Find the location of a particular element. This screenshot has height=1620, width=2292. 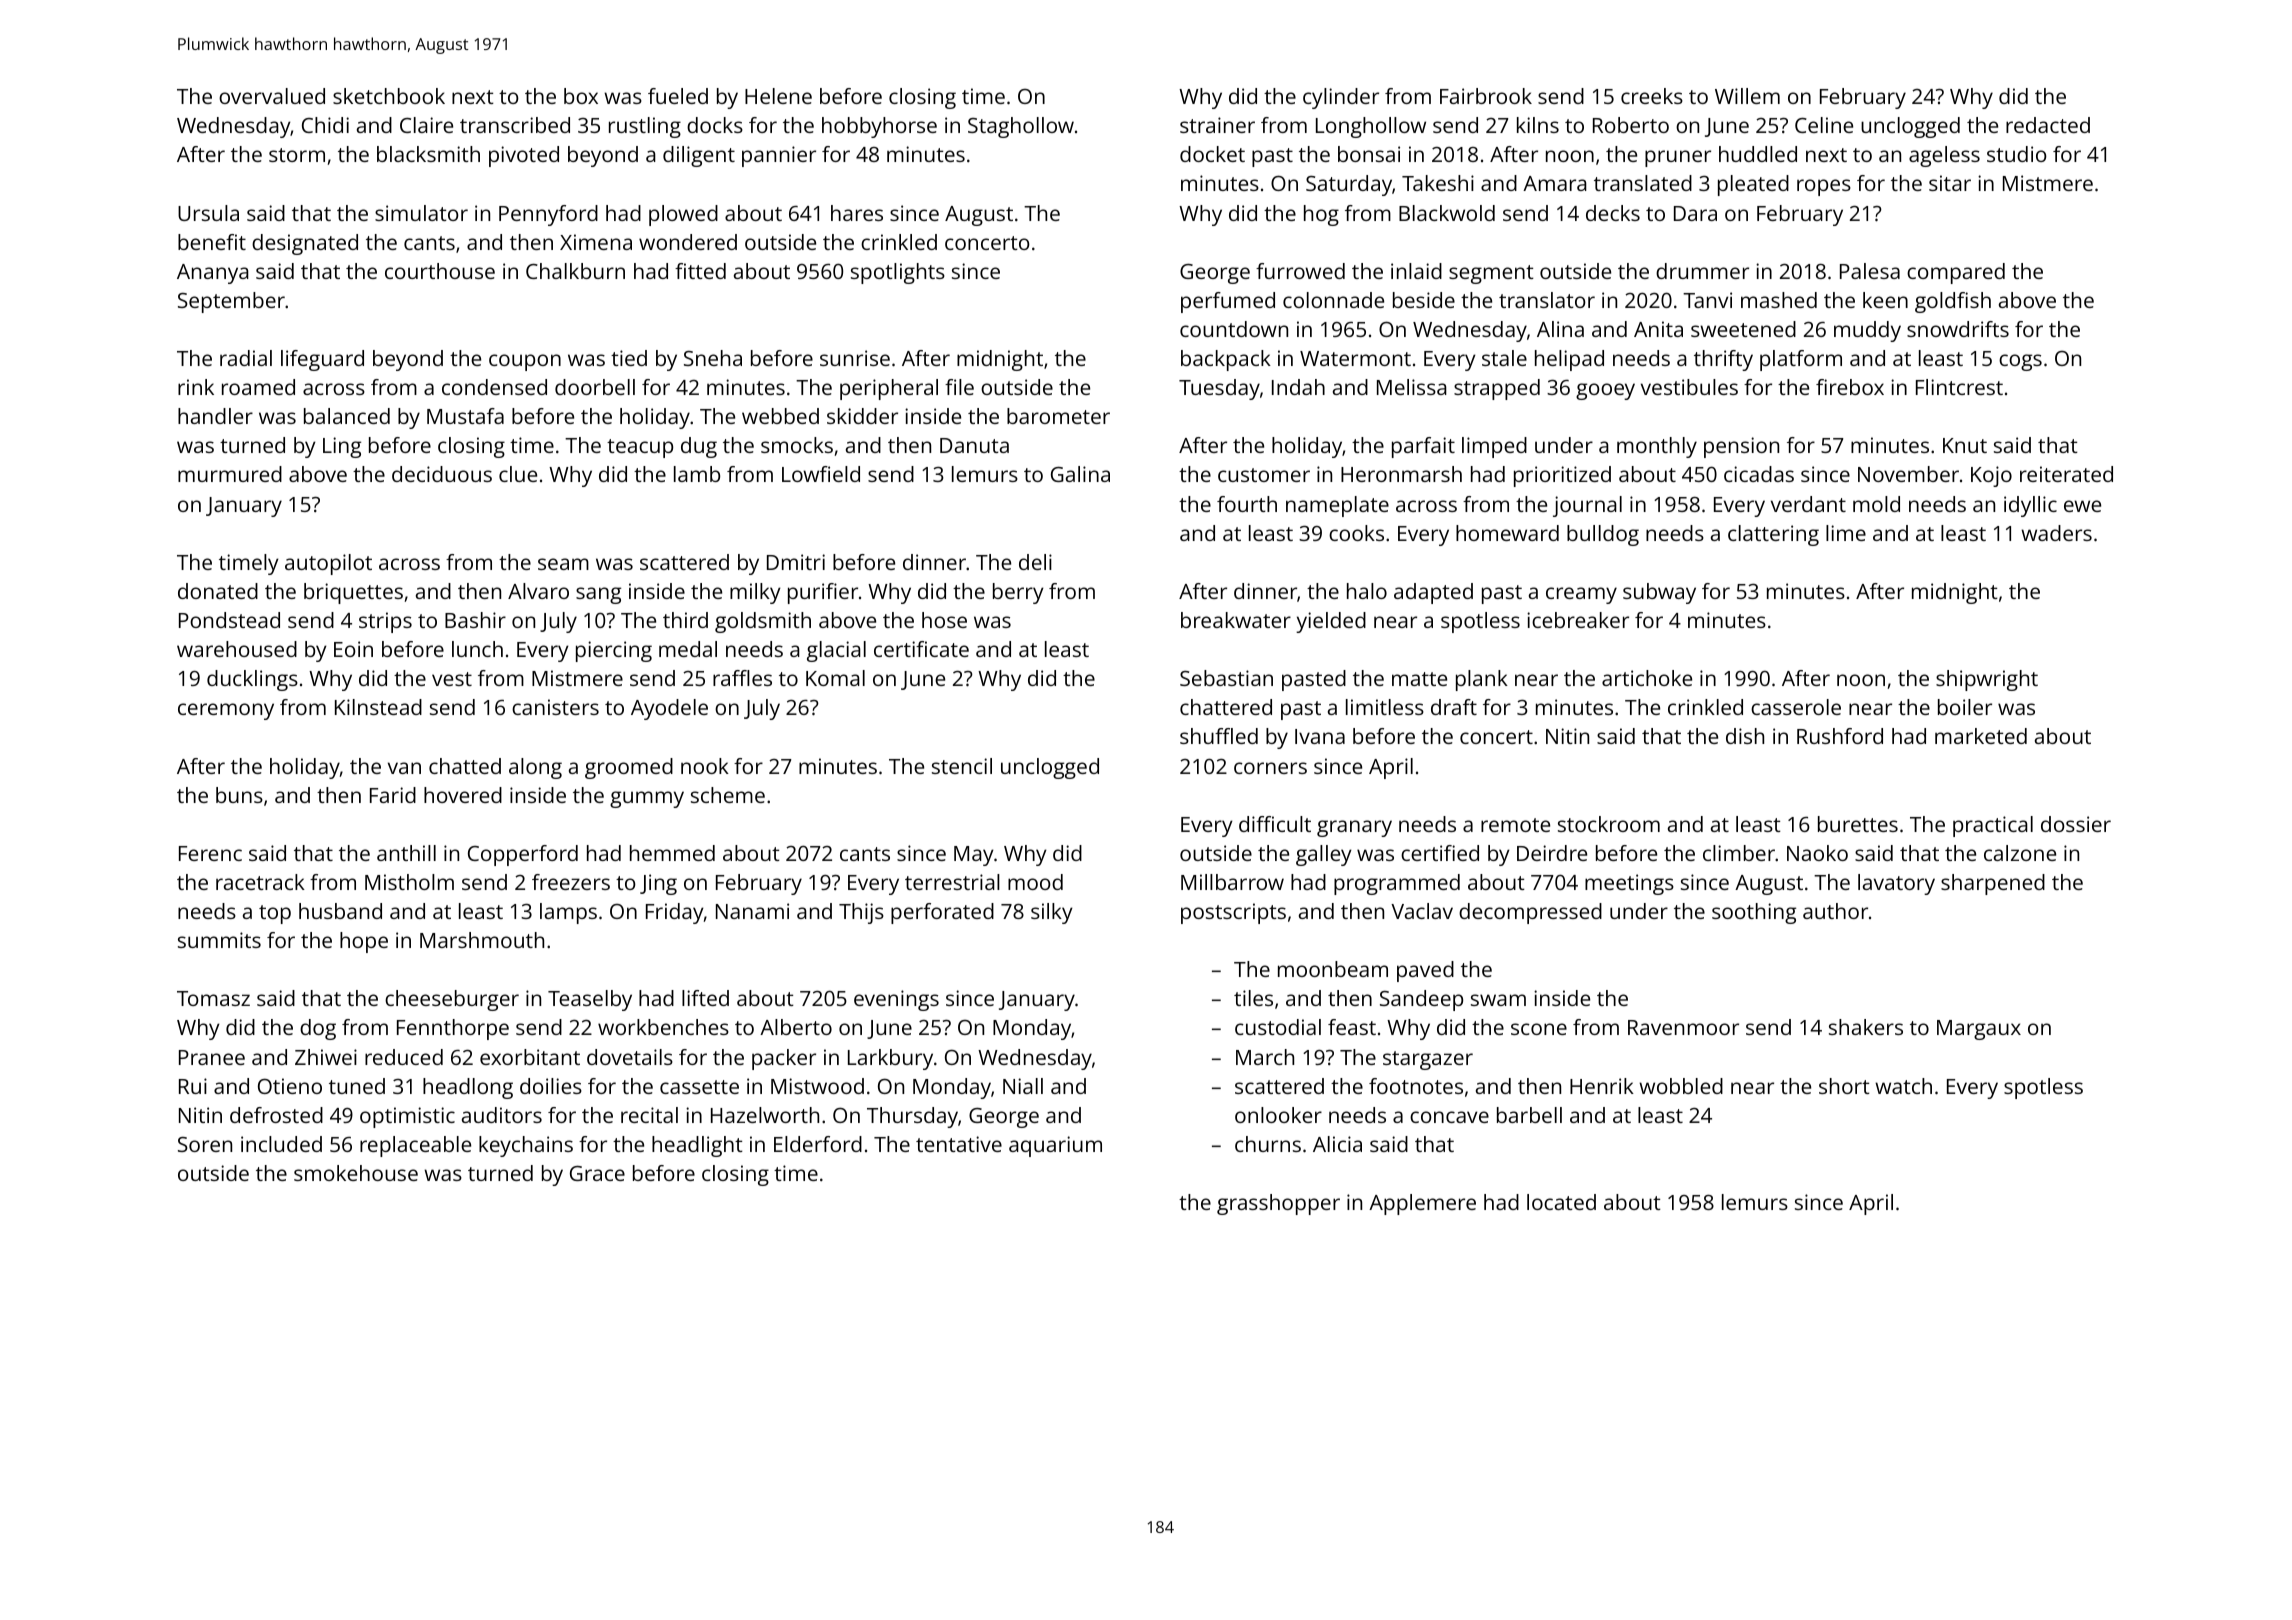

gummy is located at coordinates (647, 799).
